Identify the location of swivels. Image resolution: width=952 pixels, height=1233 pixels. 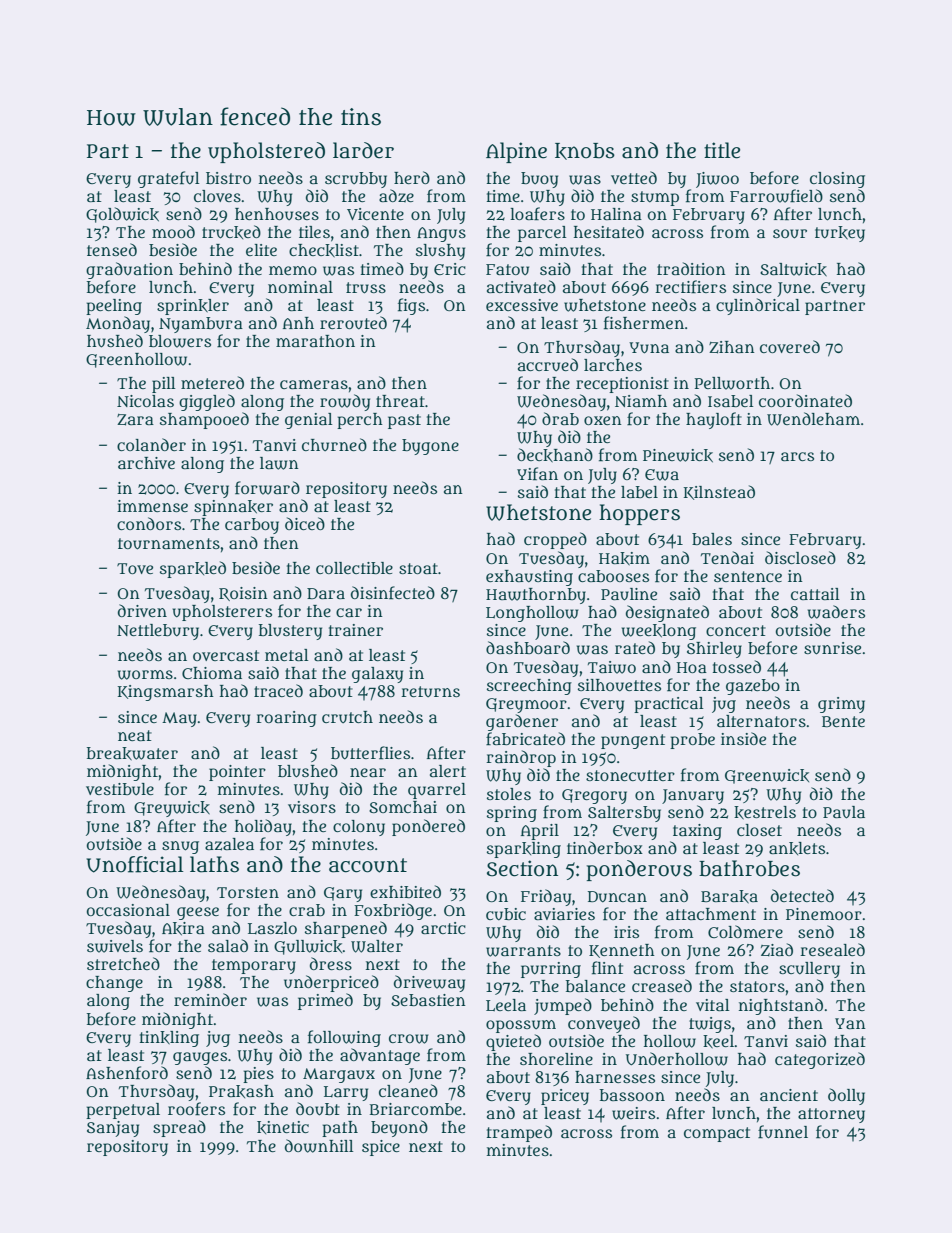
(115, 946).
